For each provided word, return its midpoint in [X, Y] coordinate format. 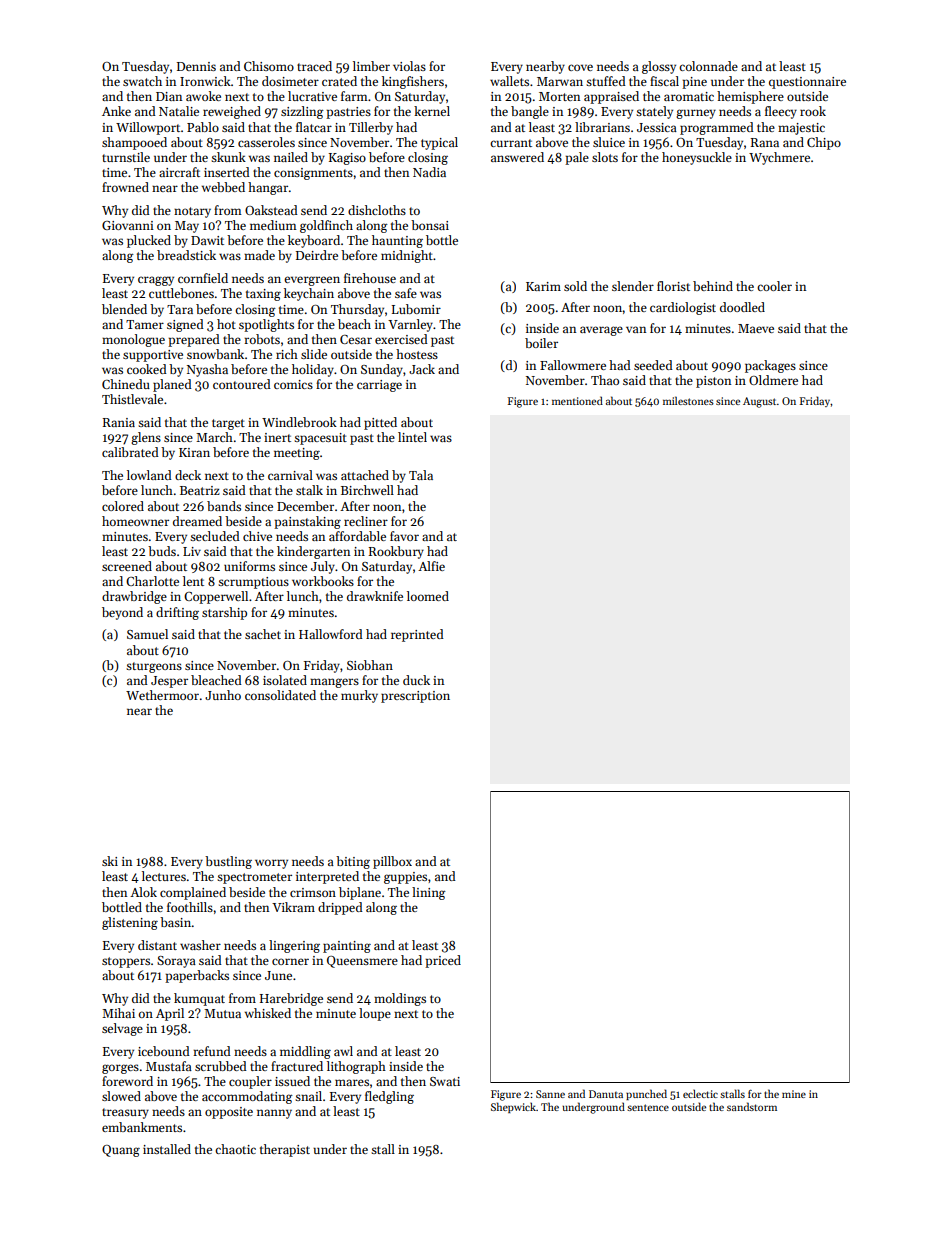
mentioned [577, 400]
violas [409, 66]
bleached [216, 680]
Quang [121, 1151]
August [759, 402]
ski [110, 861]
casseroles [266, 142]
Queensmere [362, 962]
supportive [153, 356]
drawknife [375, 596]
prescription [415, 697]
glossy [659, 67]
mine [794, 1094]
